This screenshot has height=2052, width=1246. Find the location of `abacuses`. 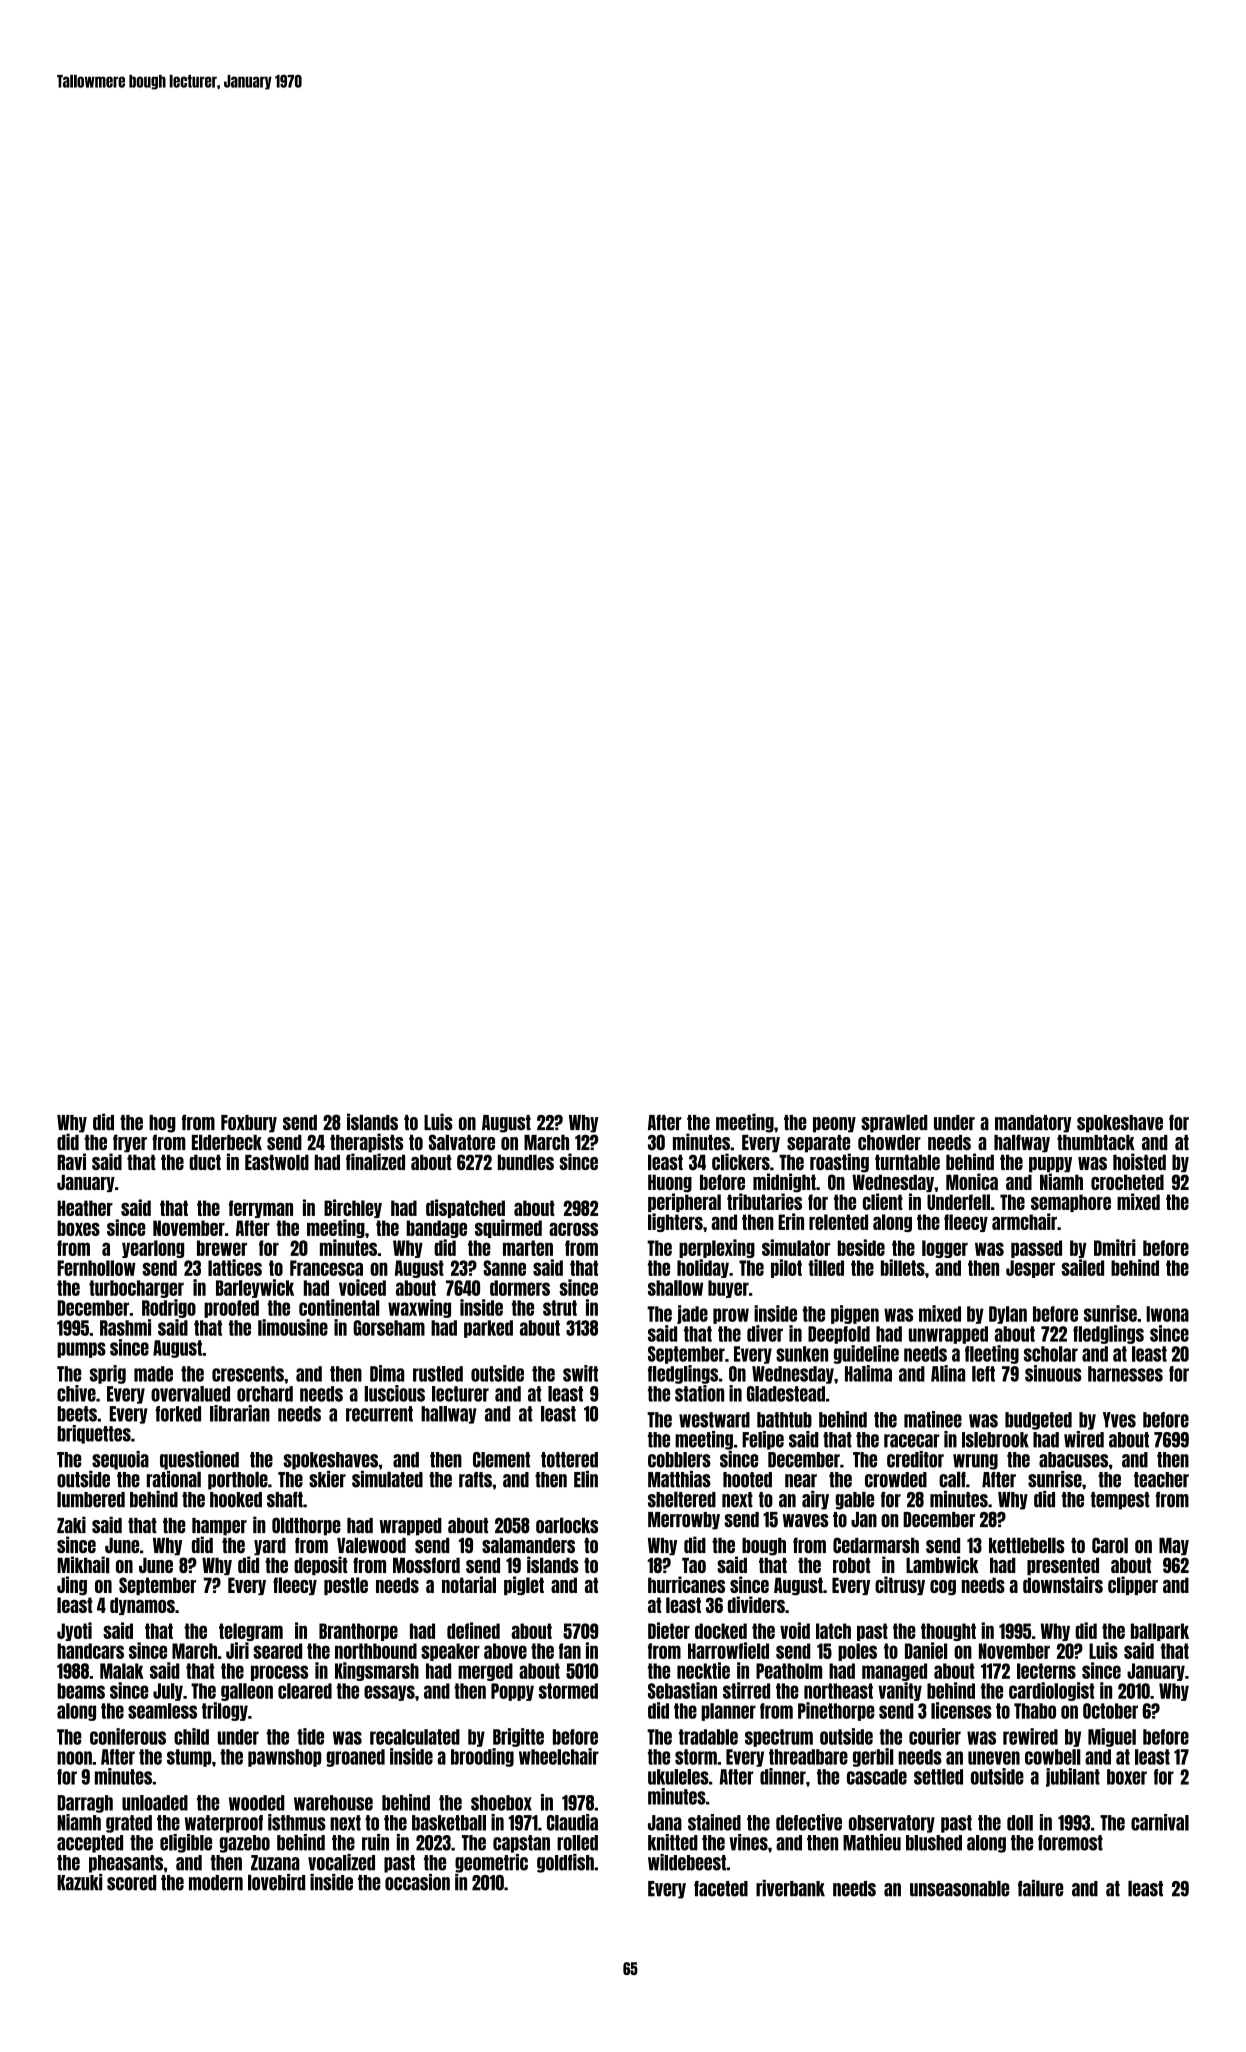

abacuses is located at coordinates (1073, 1460).
